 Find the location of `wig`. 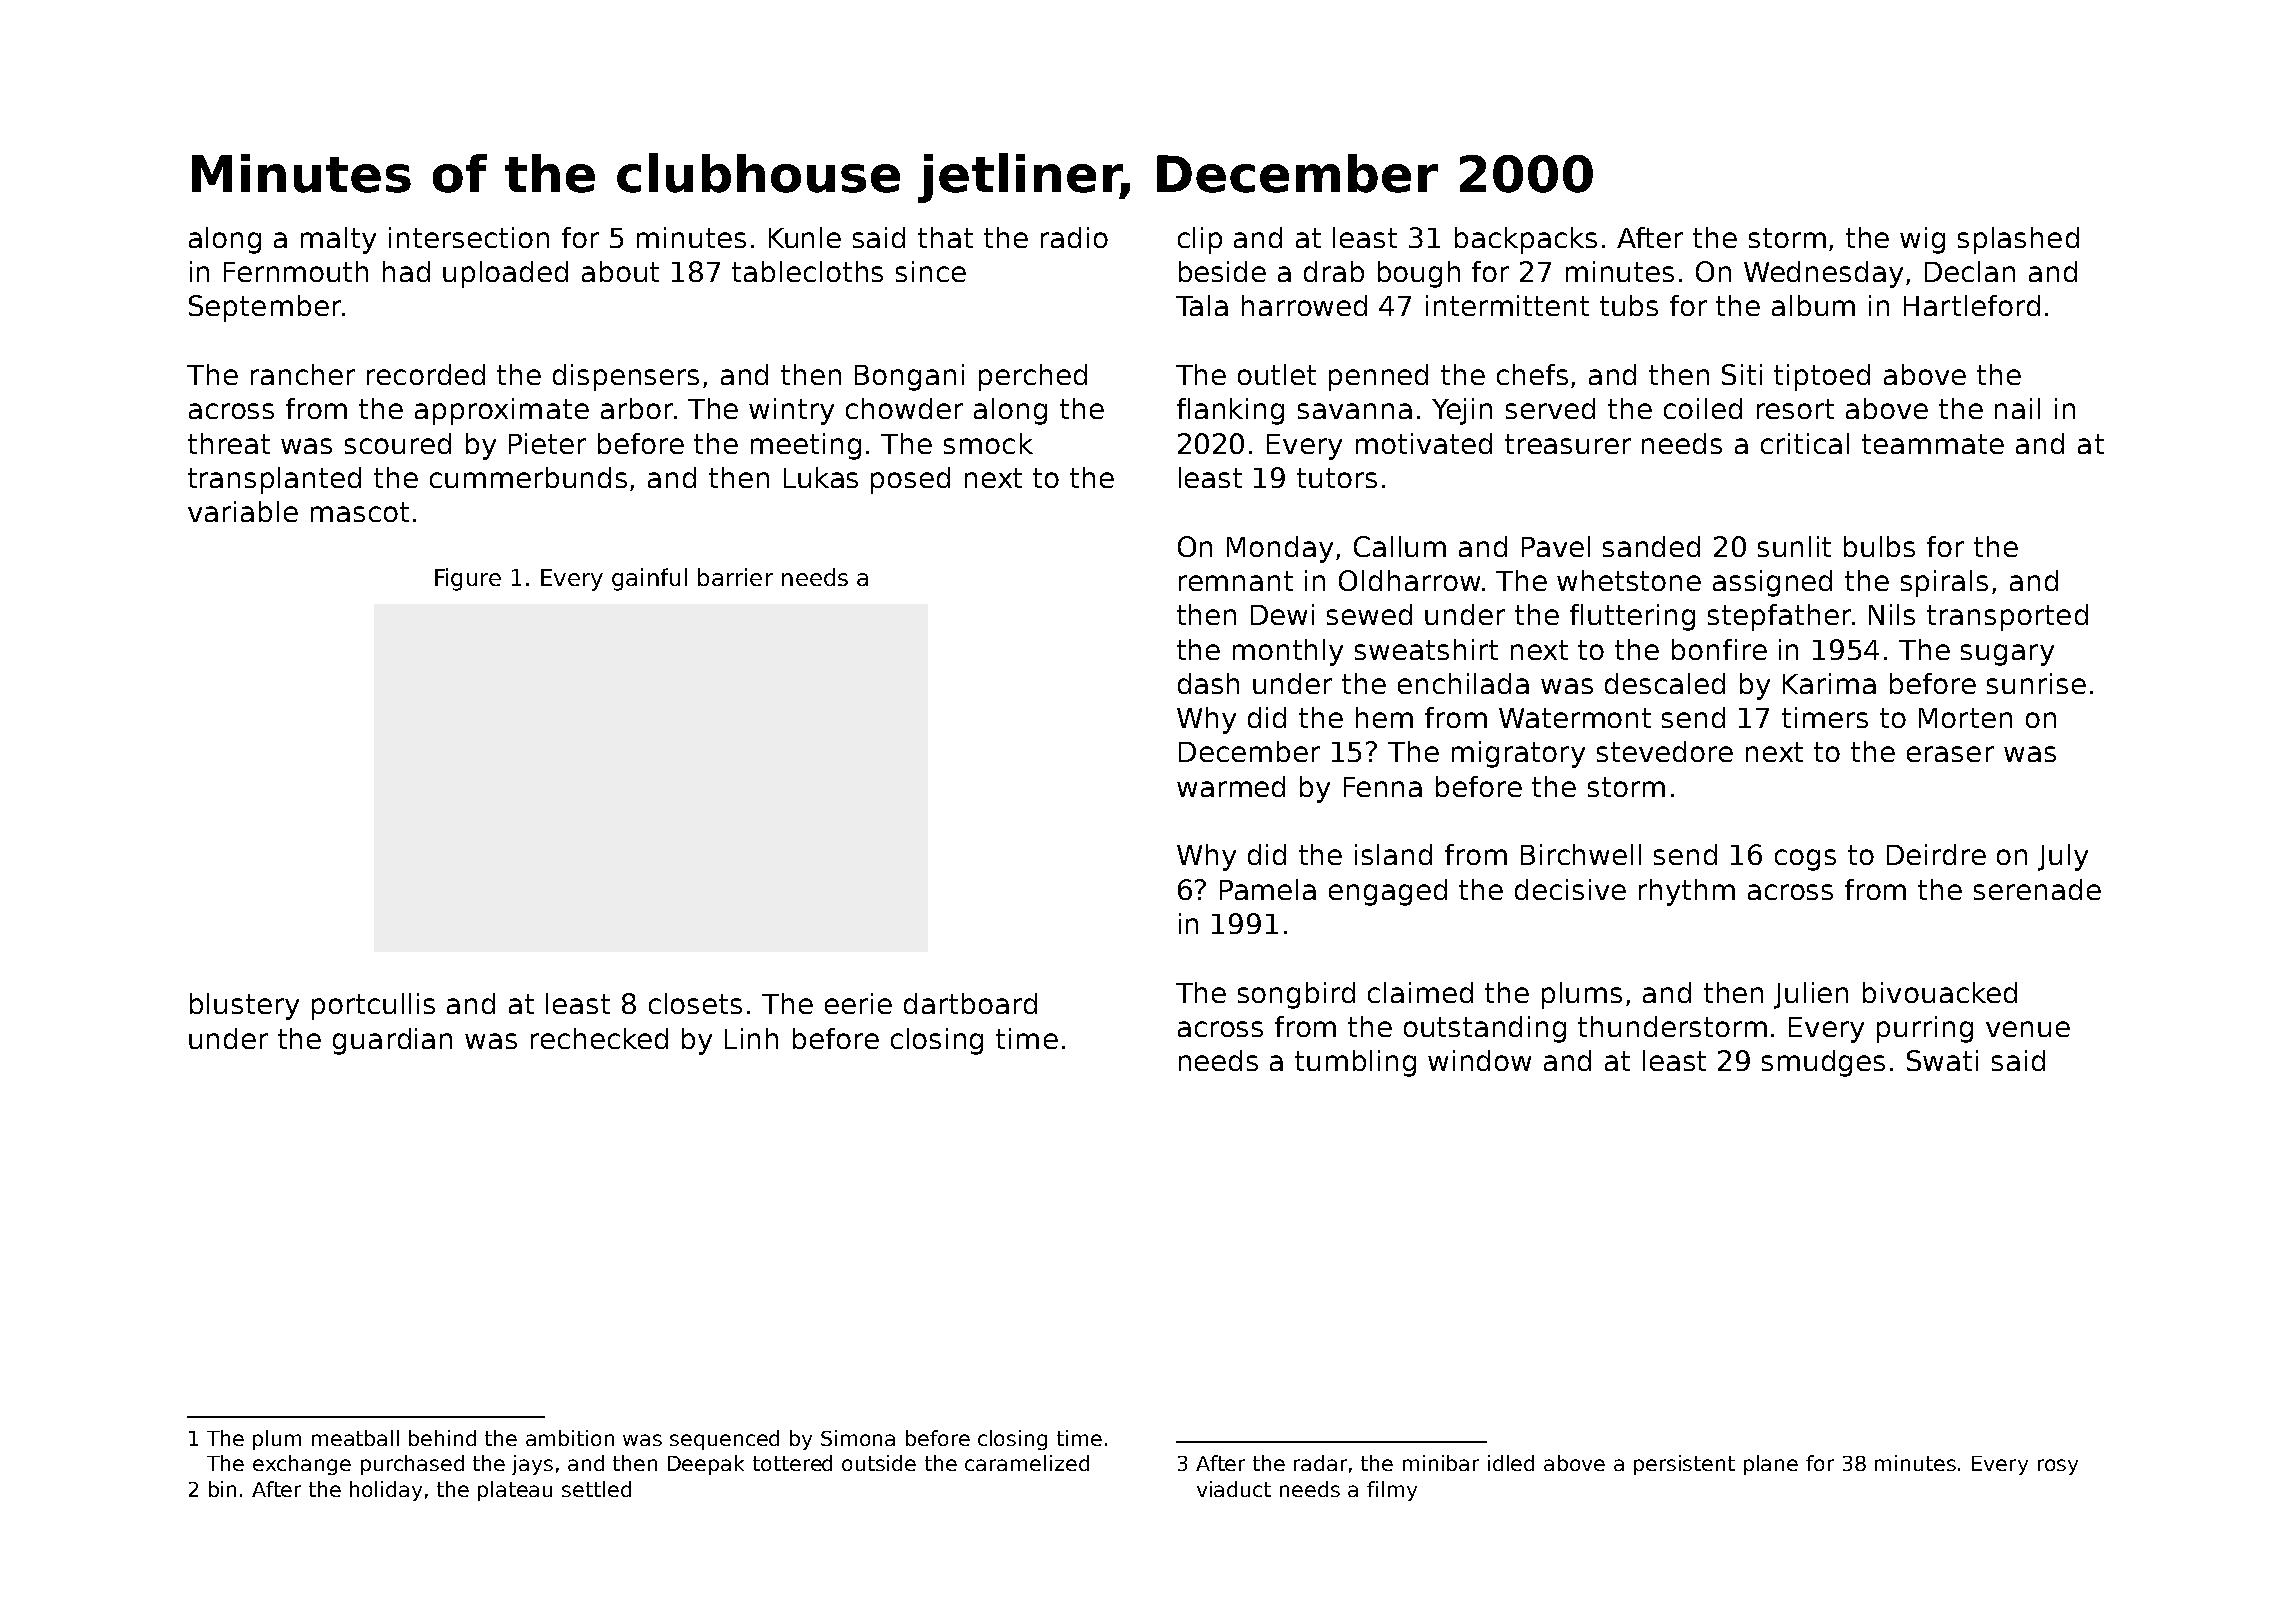

wig is located at coordinates (1922, 240).
